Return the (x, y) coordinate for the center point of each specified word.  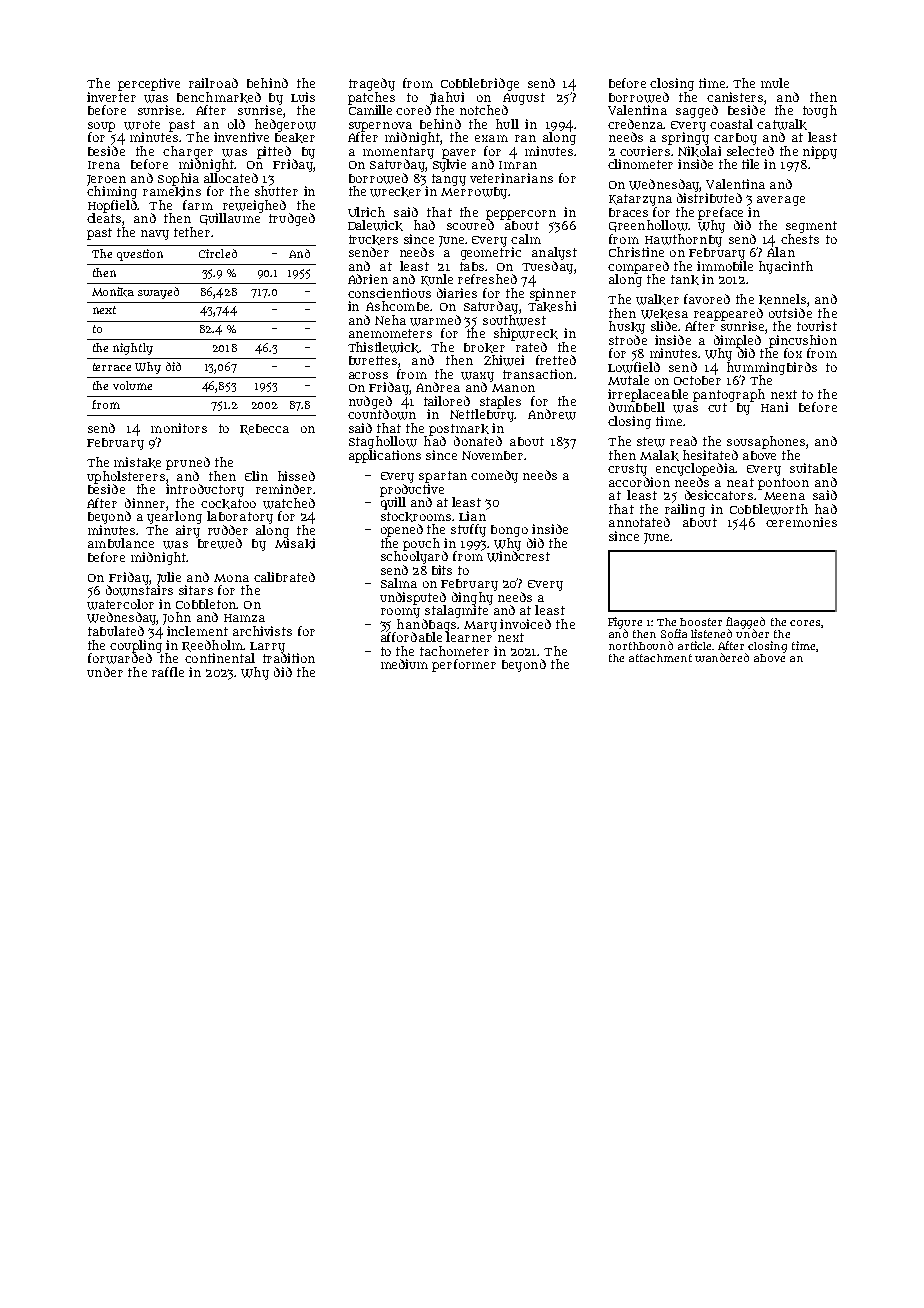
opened (402, 530)
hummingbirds (772, 368)
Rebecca (264, 429)
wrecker (395, 192)
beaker (295, 138)
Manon (513, 388)
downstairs (139, 590)
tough (820, 111)
